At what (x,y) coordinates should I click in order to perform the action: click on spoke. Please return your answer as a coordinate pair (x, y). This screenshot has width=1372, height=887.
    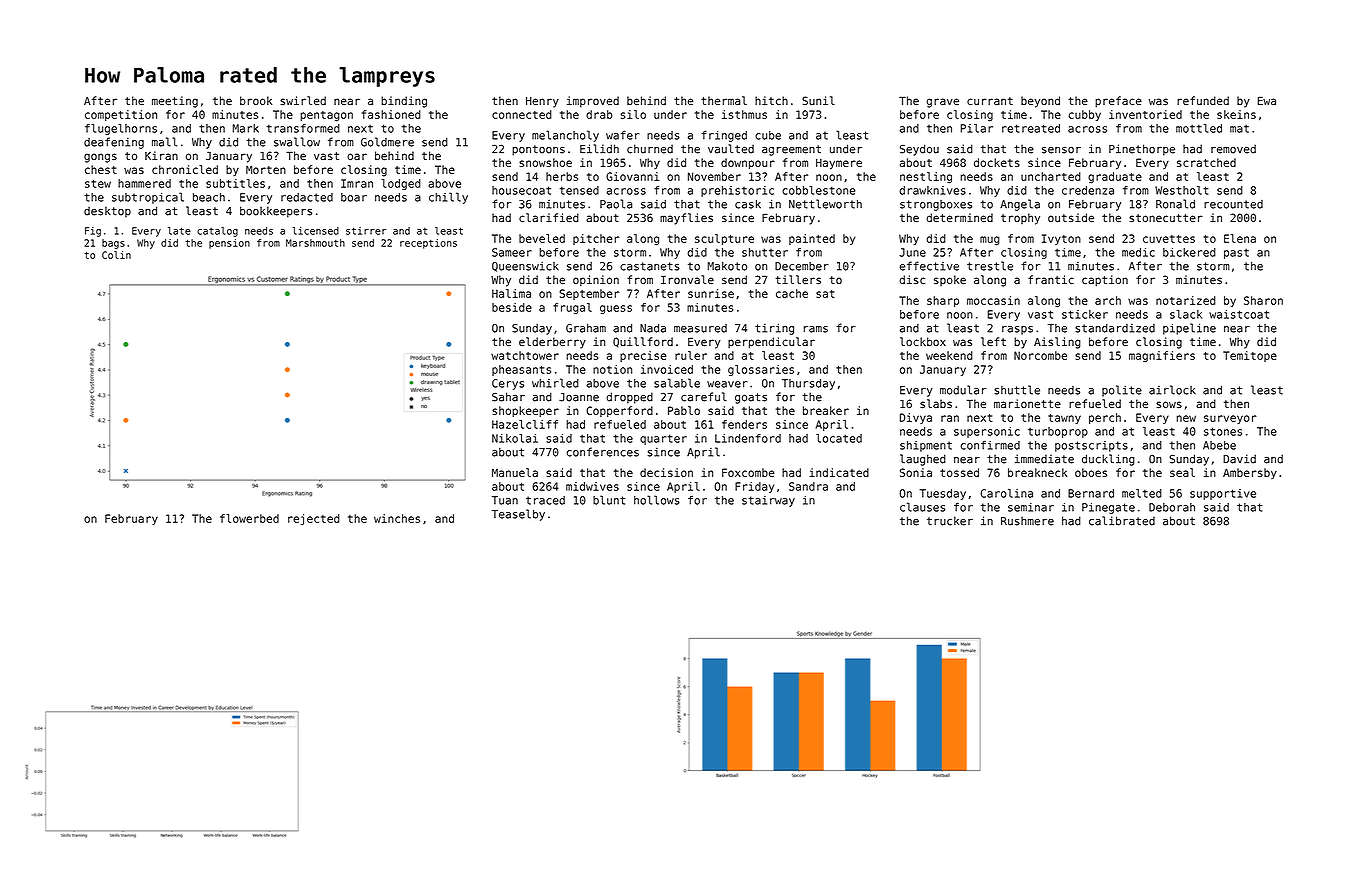
    Looking at the image, I should click on (950, 280).
